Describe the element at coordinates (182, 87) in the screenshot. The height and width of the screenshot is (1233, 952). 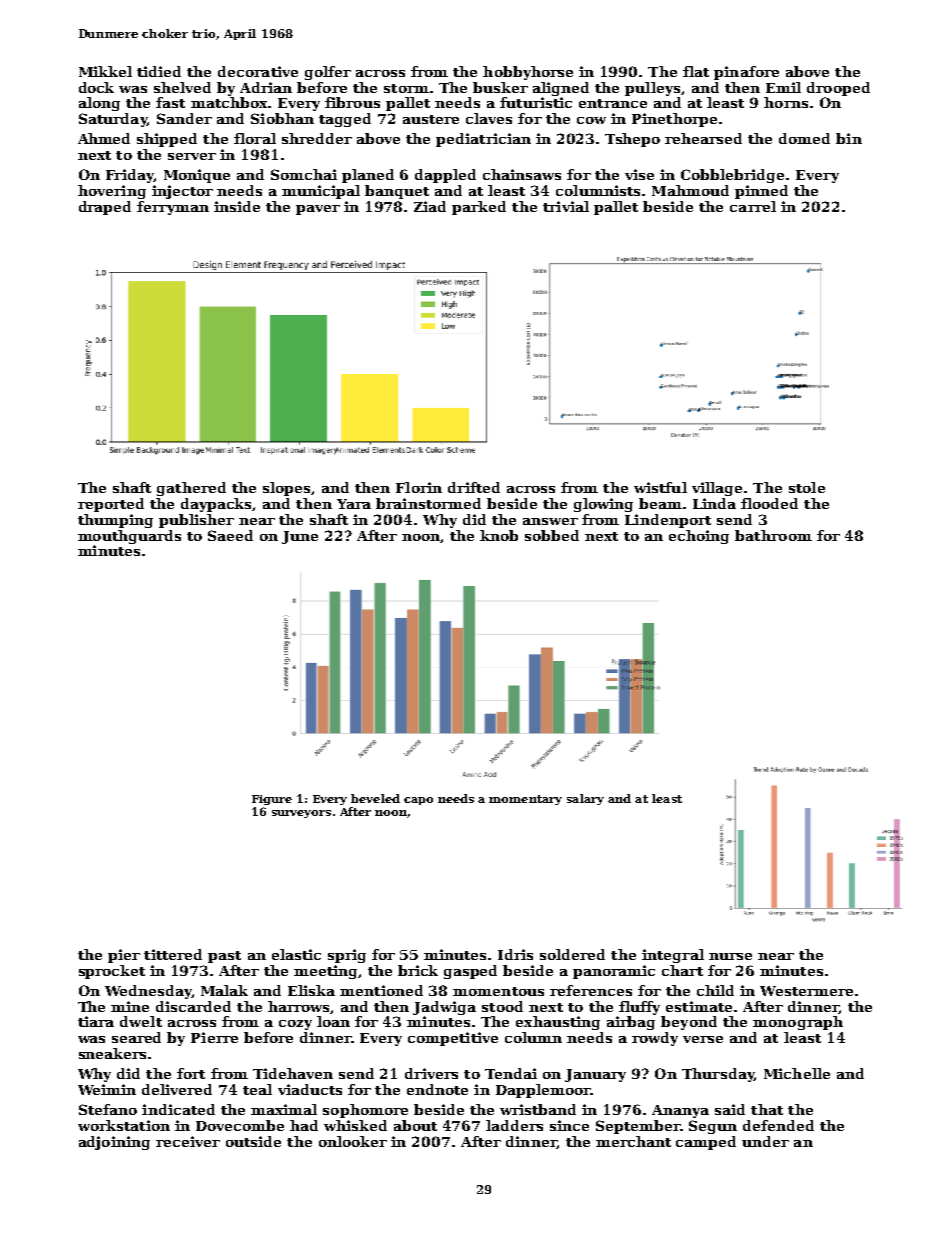
I see `shelved` at that location.
